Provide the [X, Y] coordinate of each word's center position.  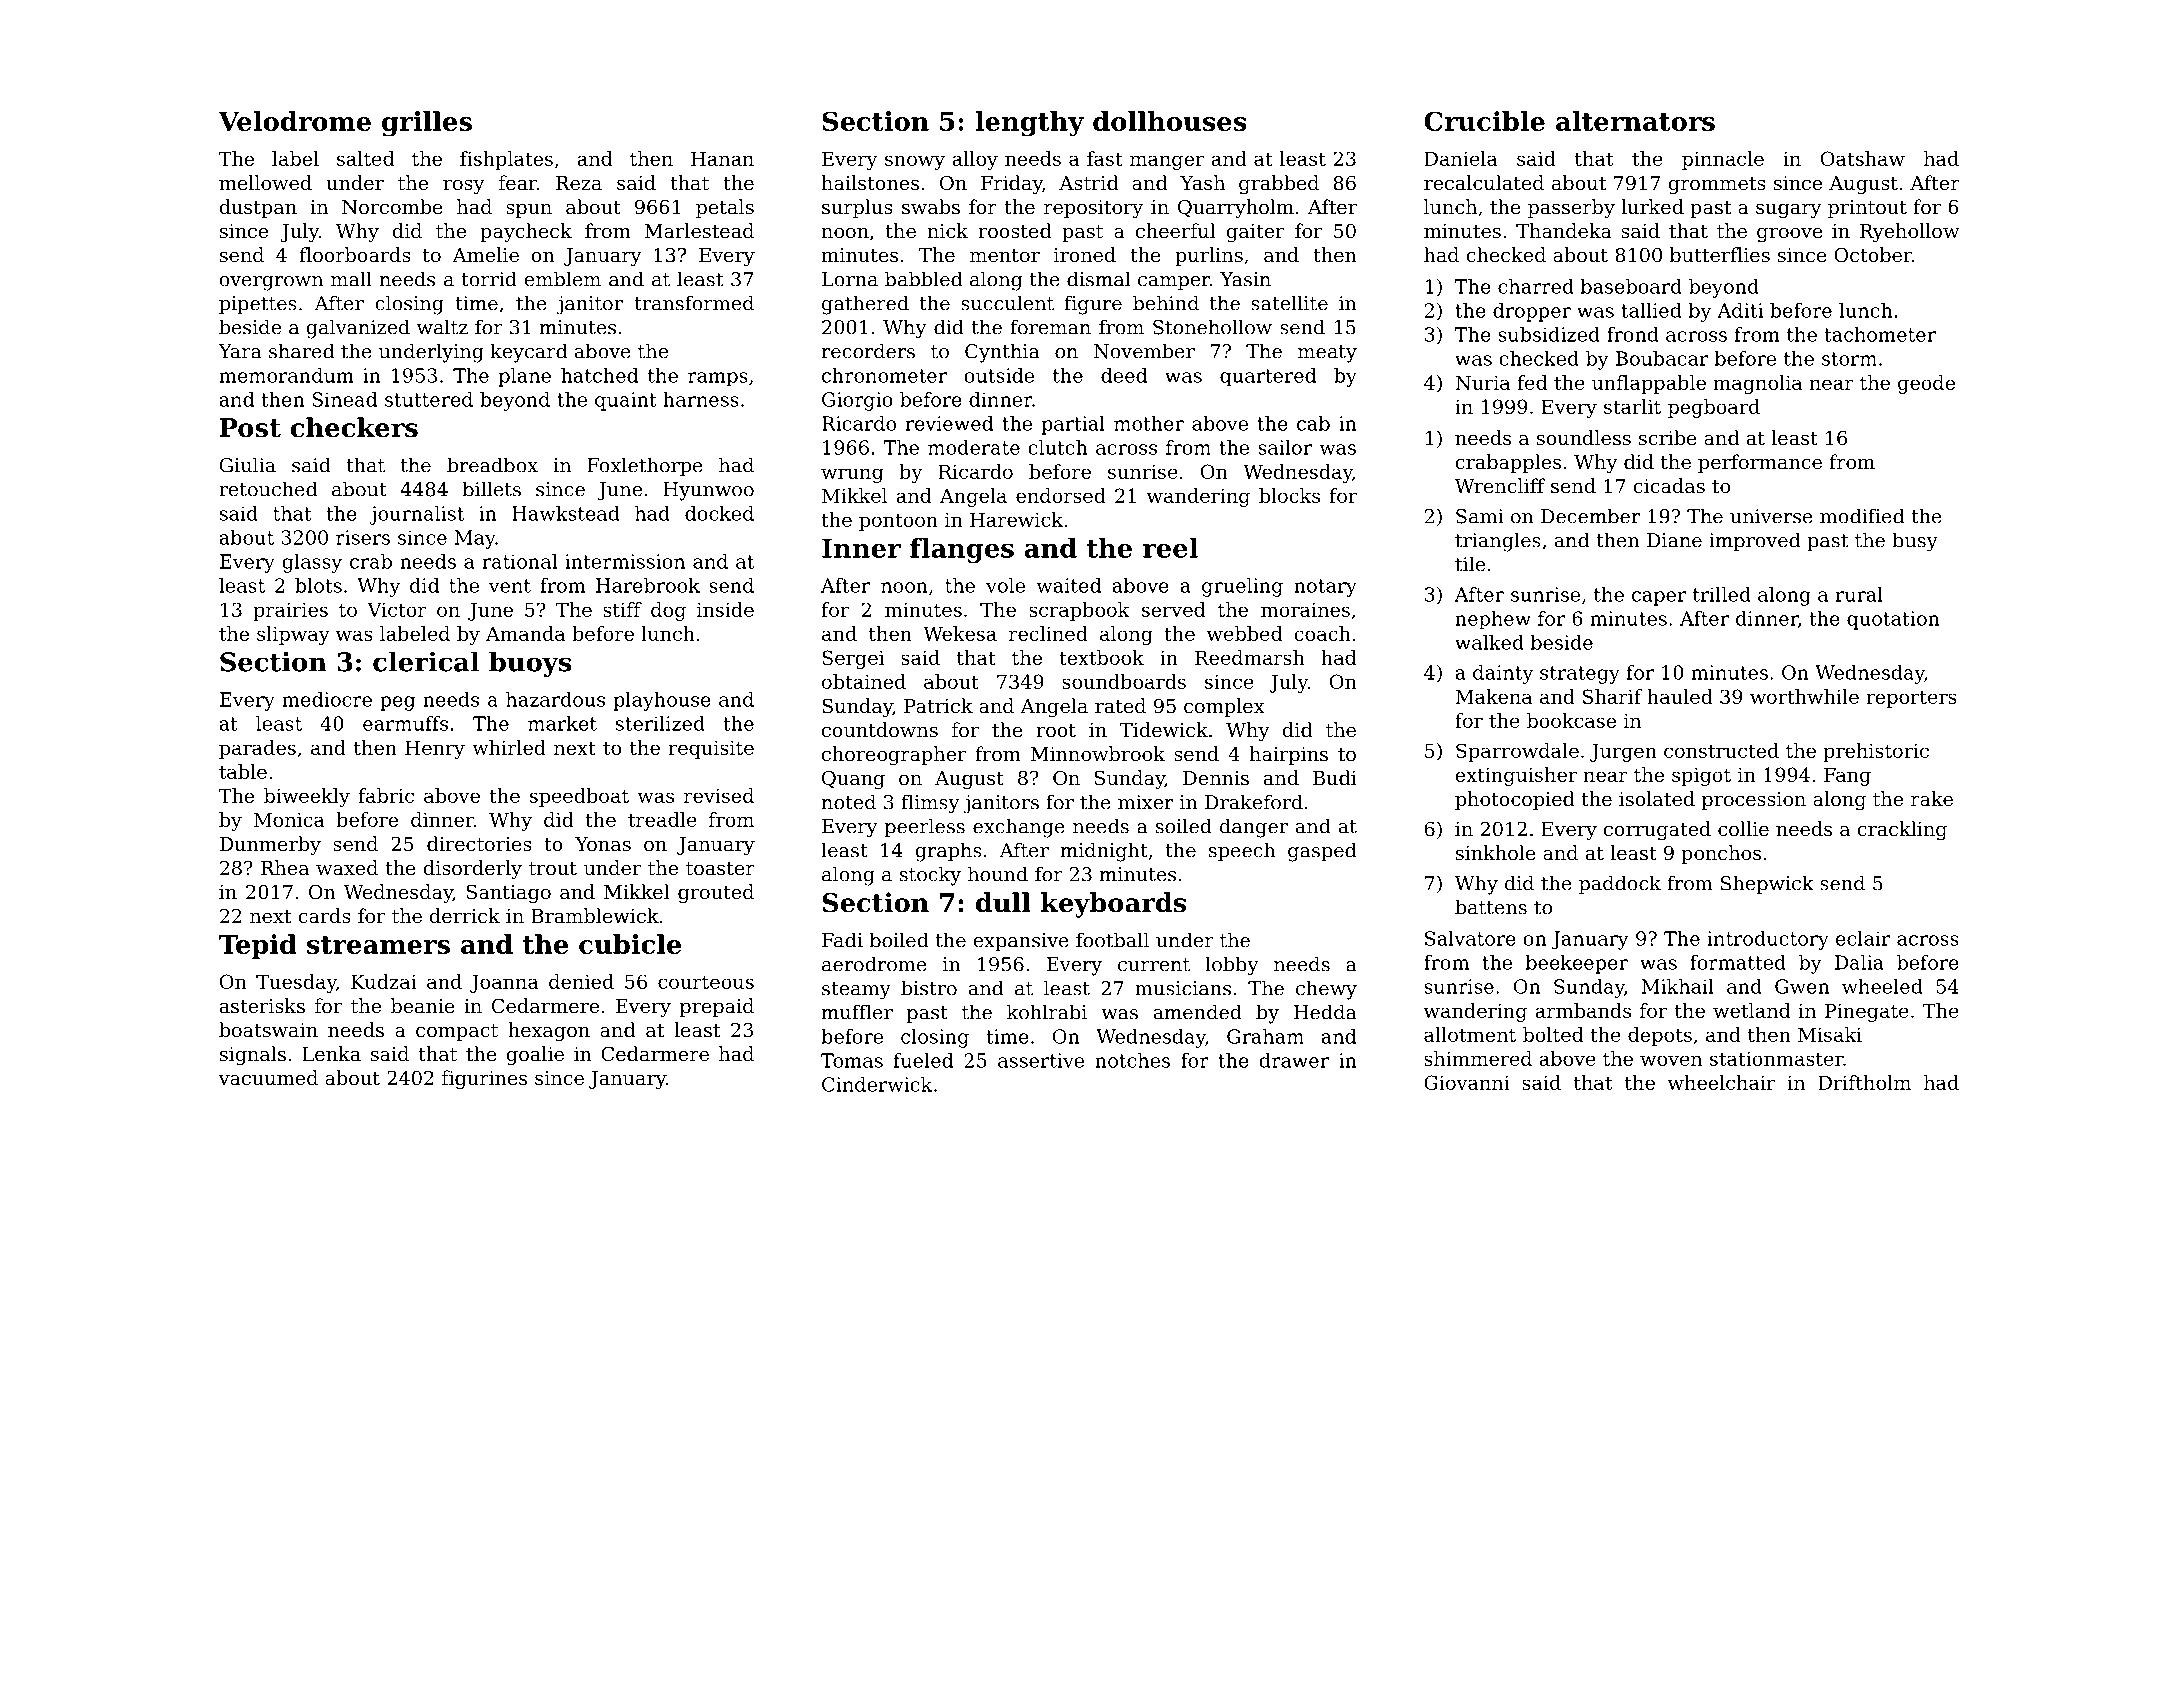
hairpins [1289, 755]
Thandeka [1564, 230]
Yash [1202, 182]
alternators [1635, 121]
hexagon [549, 1032]
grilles [427, 124]
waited [1069, 585]
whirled [509, 747]
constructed [1721, 750]
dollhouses [1169, 121]
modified [1862, 516]
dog [668, 611]
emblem [562, 279]
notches [1132, 1060]
